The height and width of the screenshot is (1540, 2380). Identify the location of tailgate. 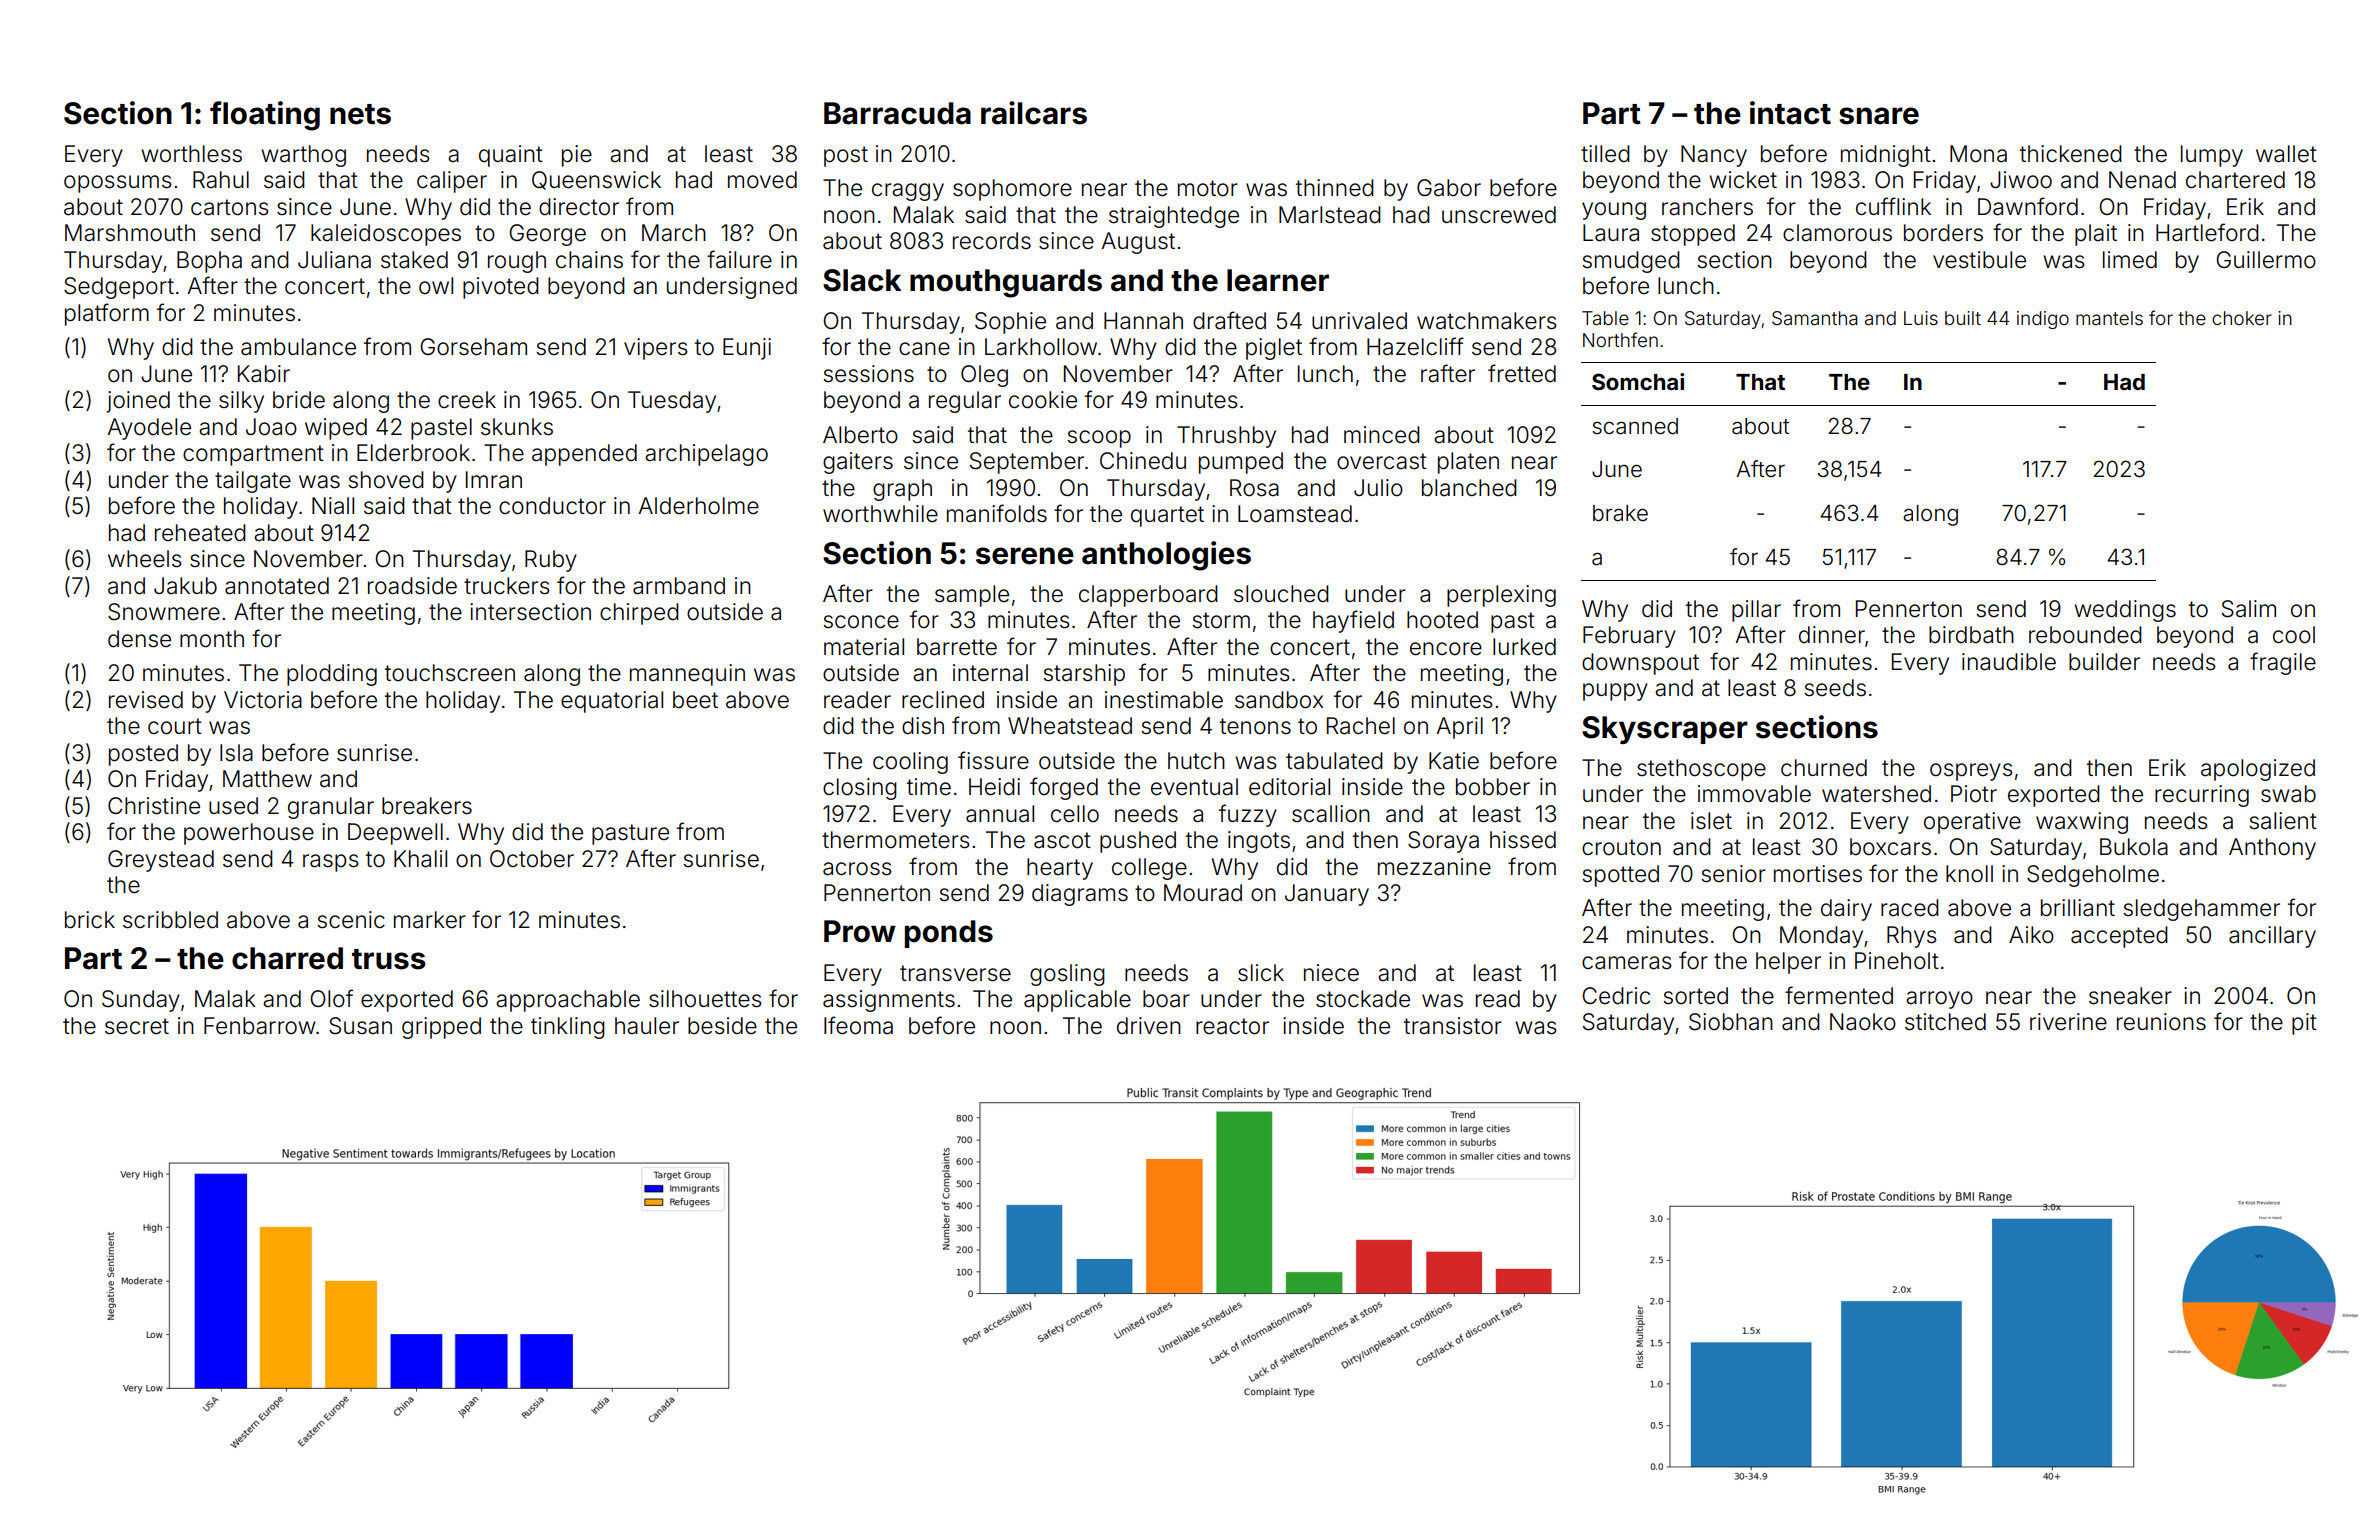
(253, 482).
